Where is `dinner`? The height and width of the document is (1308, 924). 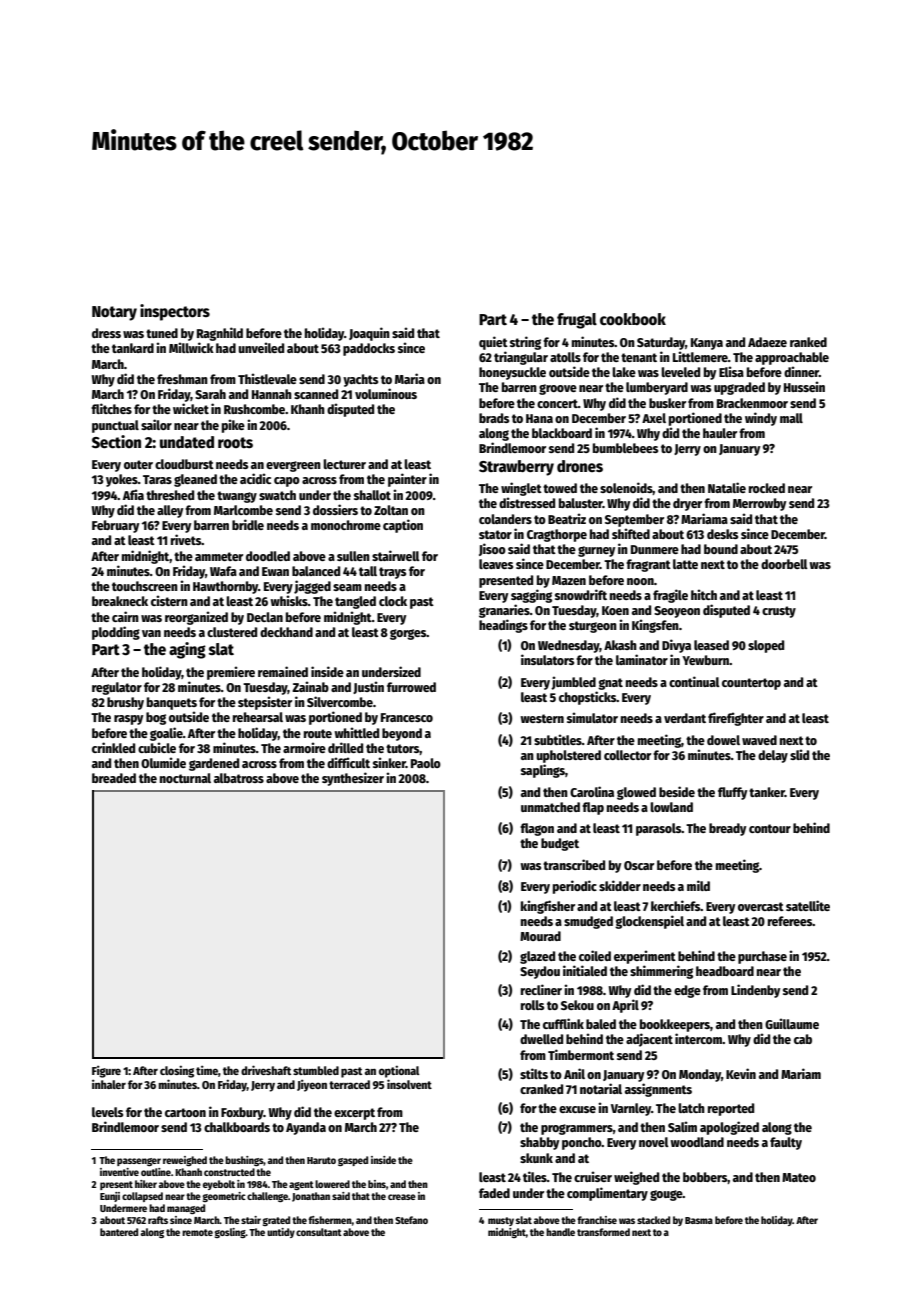
dinner is located at coordinates (801, 371).
